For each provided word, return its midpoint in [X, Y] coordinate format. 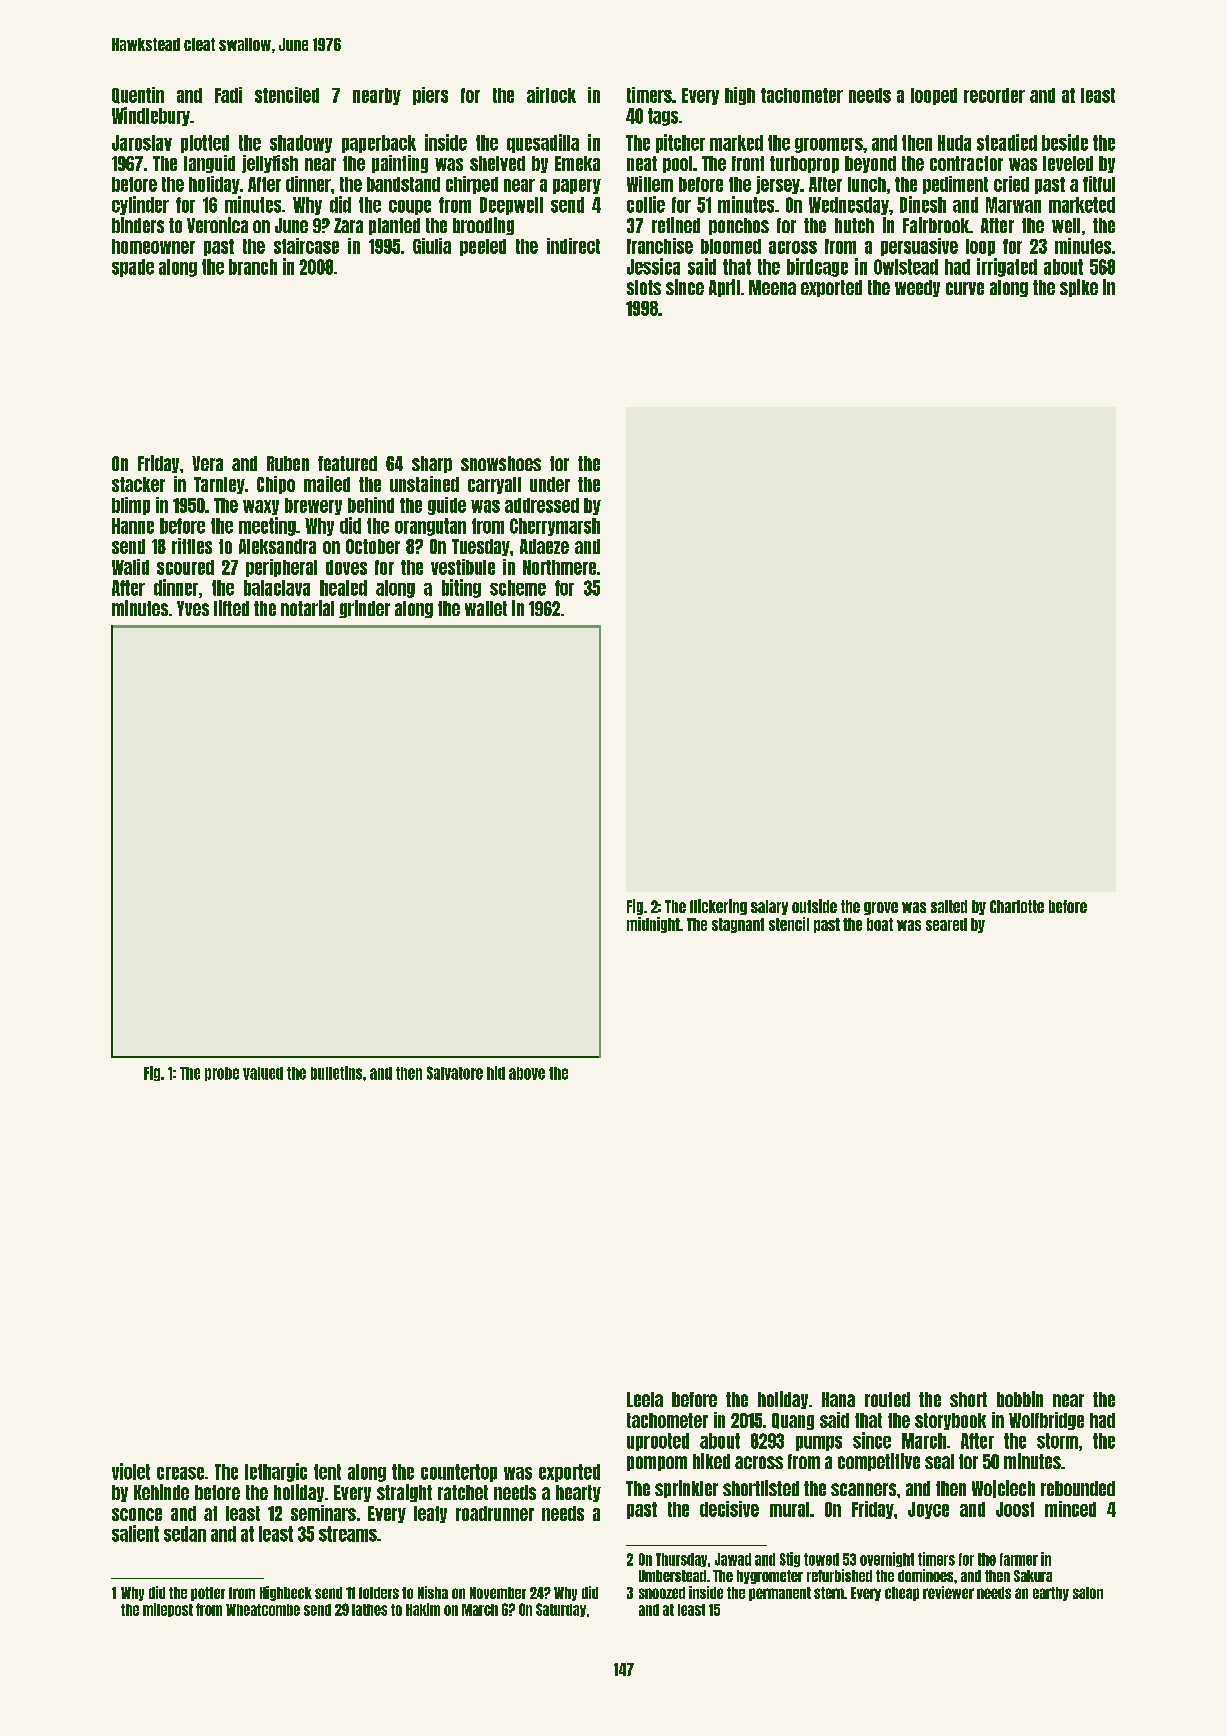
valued [263, 1073]
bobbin [1020, 1399]
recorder [994, 95]
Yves [193, 608]
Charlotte [1017, 906]
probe [222, 1074]
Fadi [228, 95]
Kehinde [161, 1492]
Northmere [559, 567]
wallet [486, 608]
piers [430, 96]
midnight [653, 925]
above [527, 1073]
